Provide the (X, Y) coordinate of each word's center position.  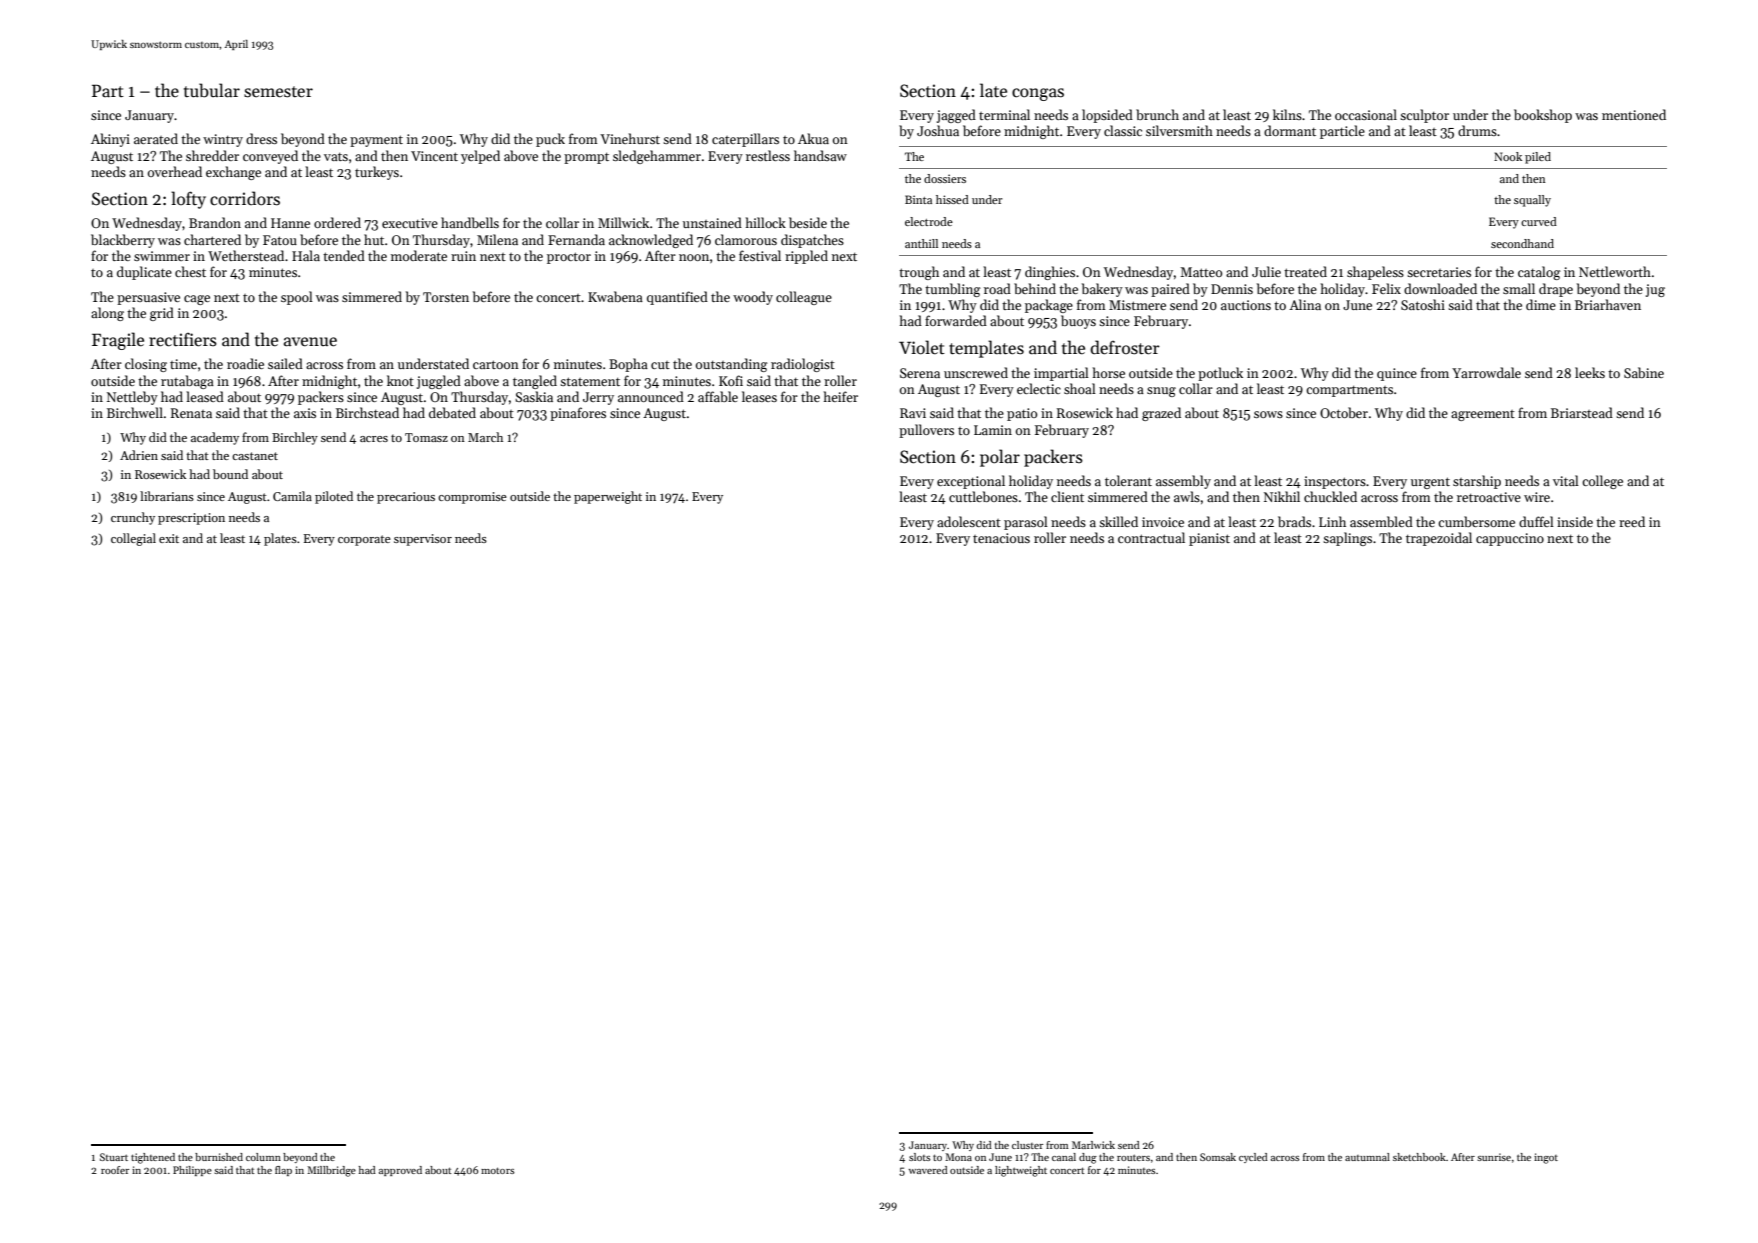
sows (1268, 414)
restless (768, 155)
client (1067, 496)
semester (278, 92)
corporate (364, 540)
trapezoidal (1439, 539)
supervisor (423, 540)
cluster (1027, 1145)
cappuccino (1510, 539)
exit (169, 538)
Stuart (114, 1157)
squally (1532, 201)
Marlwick (1093, 1145)
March (485, 437)
